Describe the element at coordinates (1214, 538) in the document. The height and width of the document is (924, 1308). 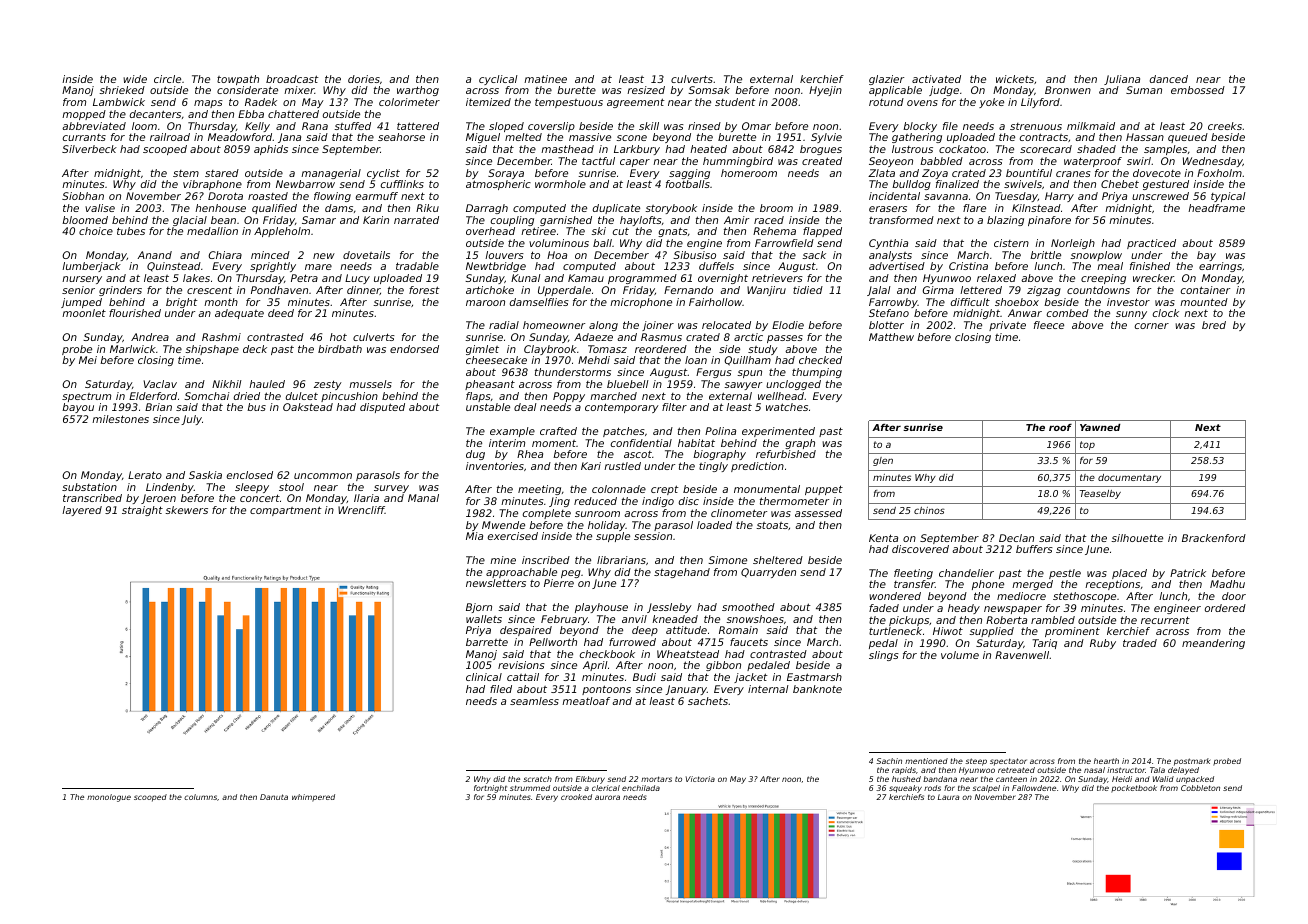
I see `Brackenford` at that location.
